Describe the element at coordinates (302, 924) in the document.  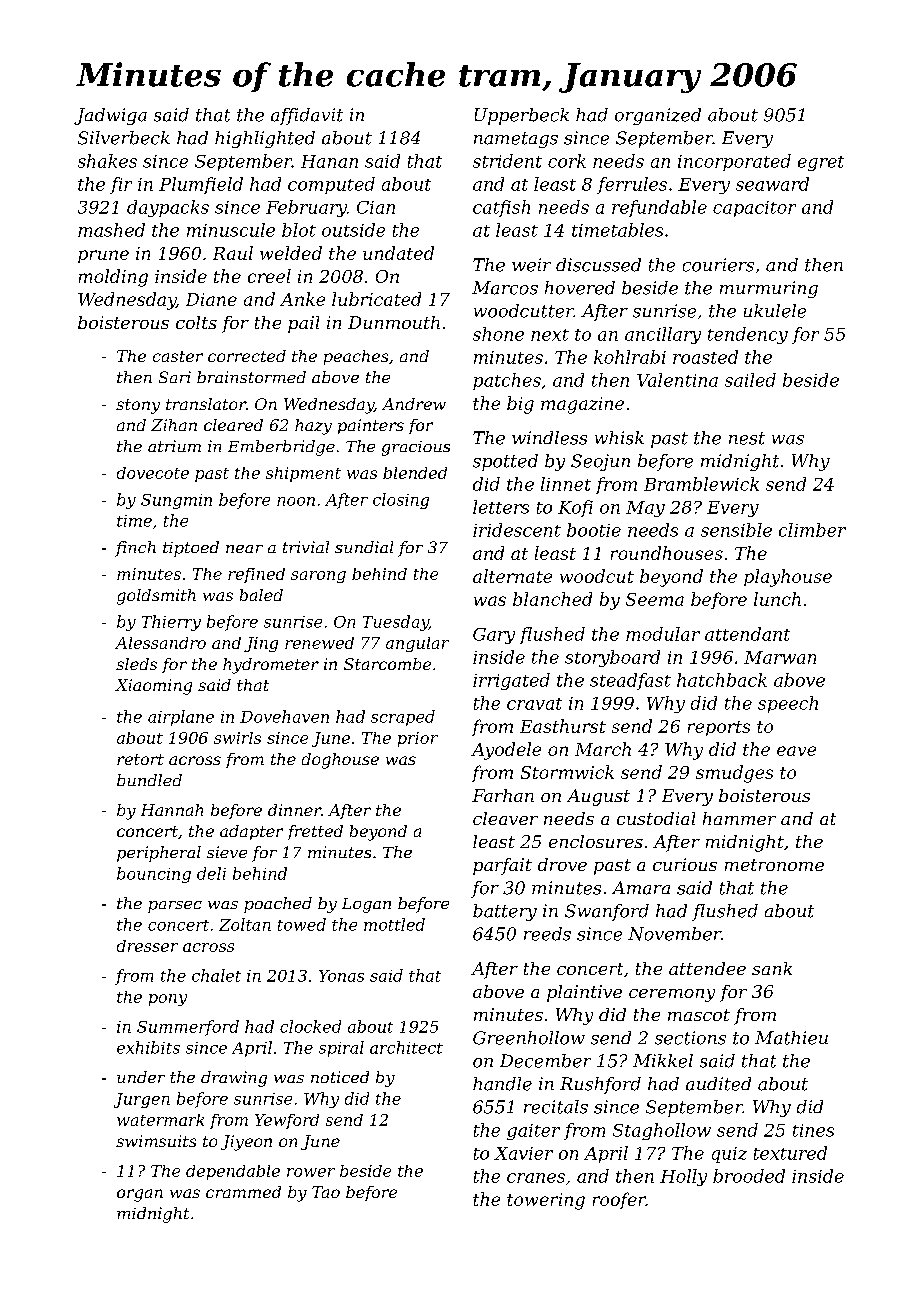
I see `towed` at that location.
